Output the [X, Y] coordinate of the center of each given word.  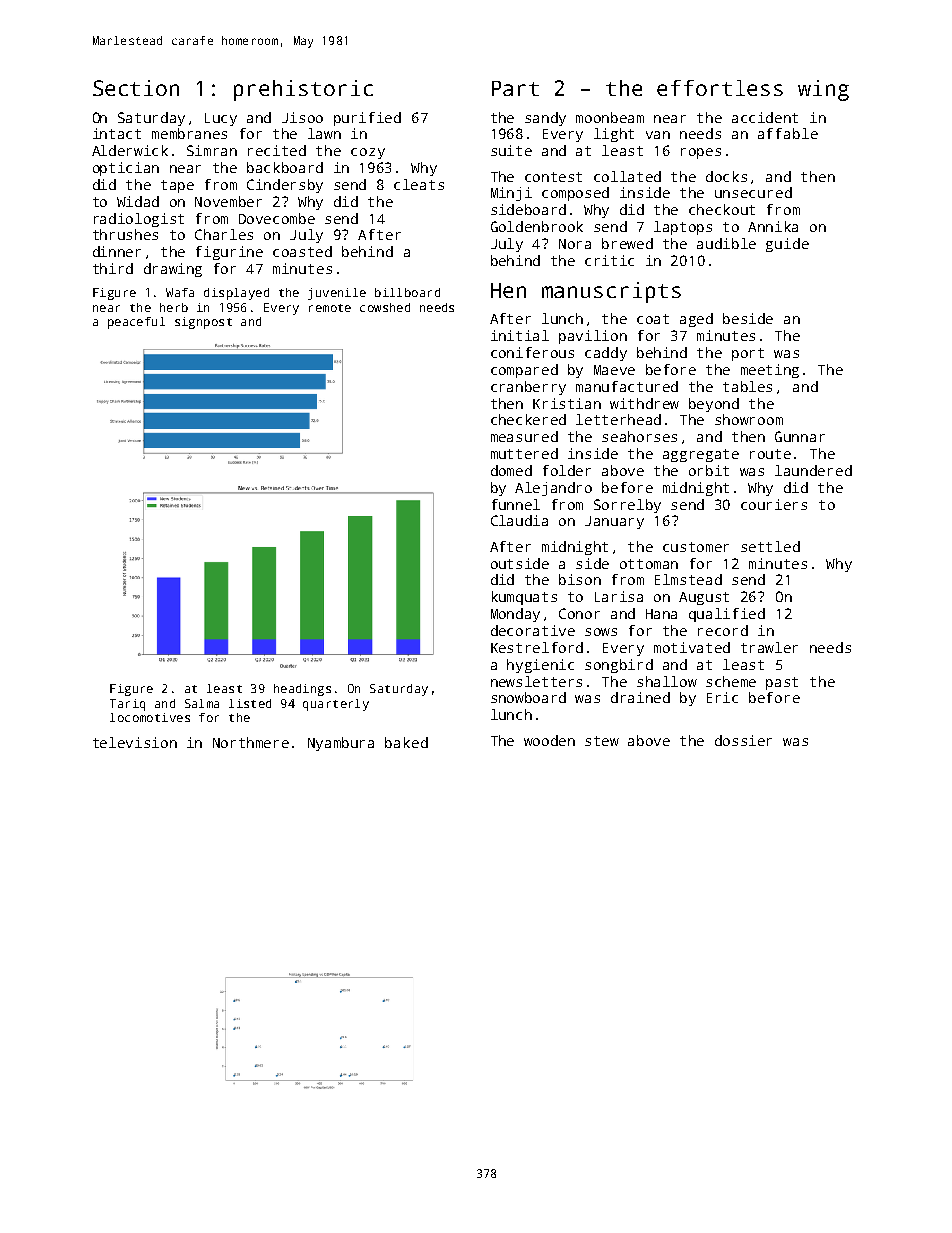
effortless [720, 88]
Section [136, 88]
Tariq [127, 705]
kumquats [524, 598]
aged [696, 320]
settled [770, 546]
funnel [516, 504]
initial [520, 335]
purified [367, 119]
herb [174, 307]
